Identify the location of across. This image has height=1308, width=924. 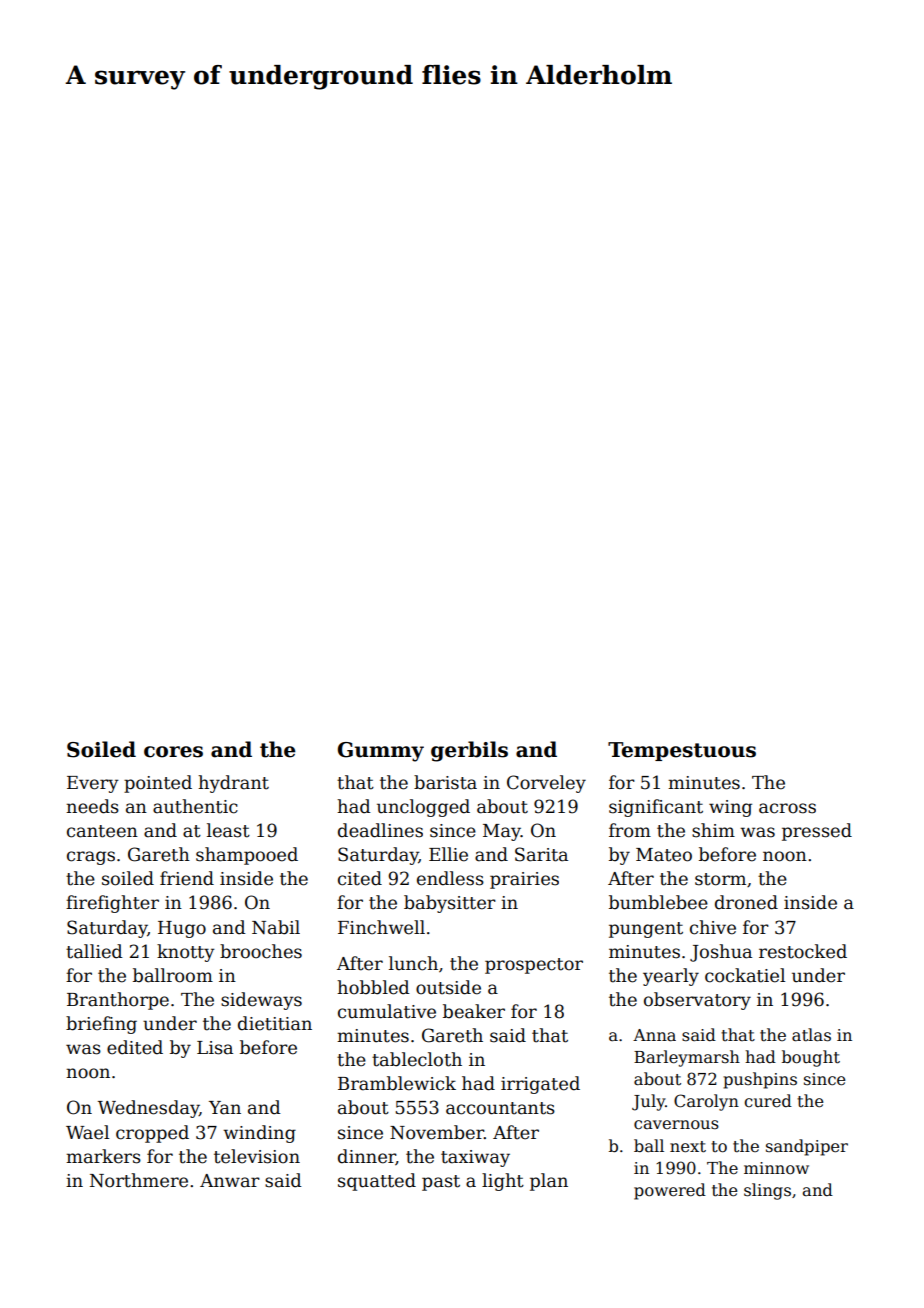
(787, 808).
